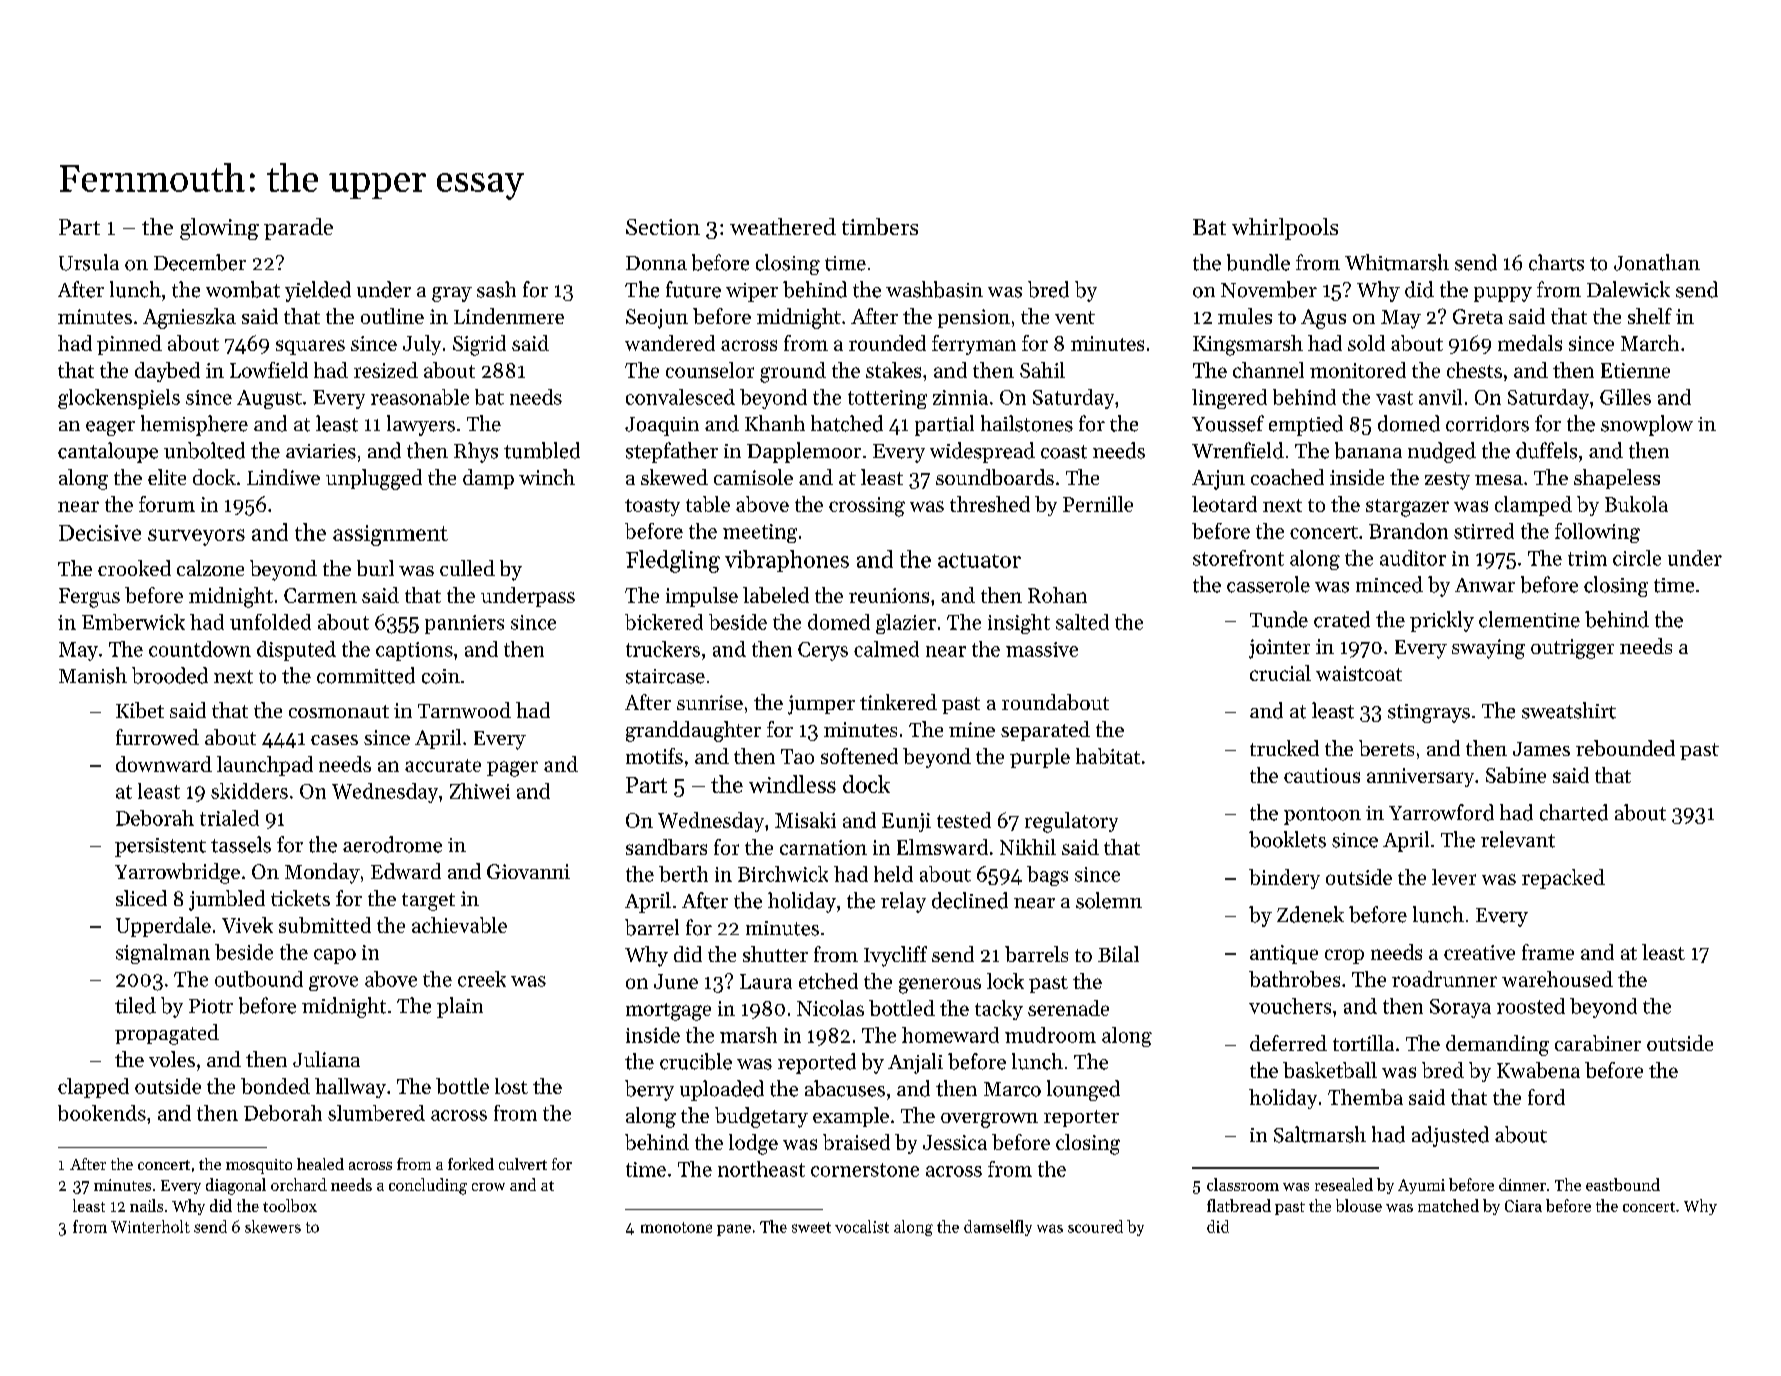  I want to click on convalesced, so click(680, 397).
